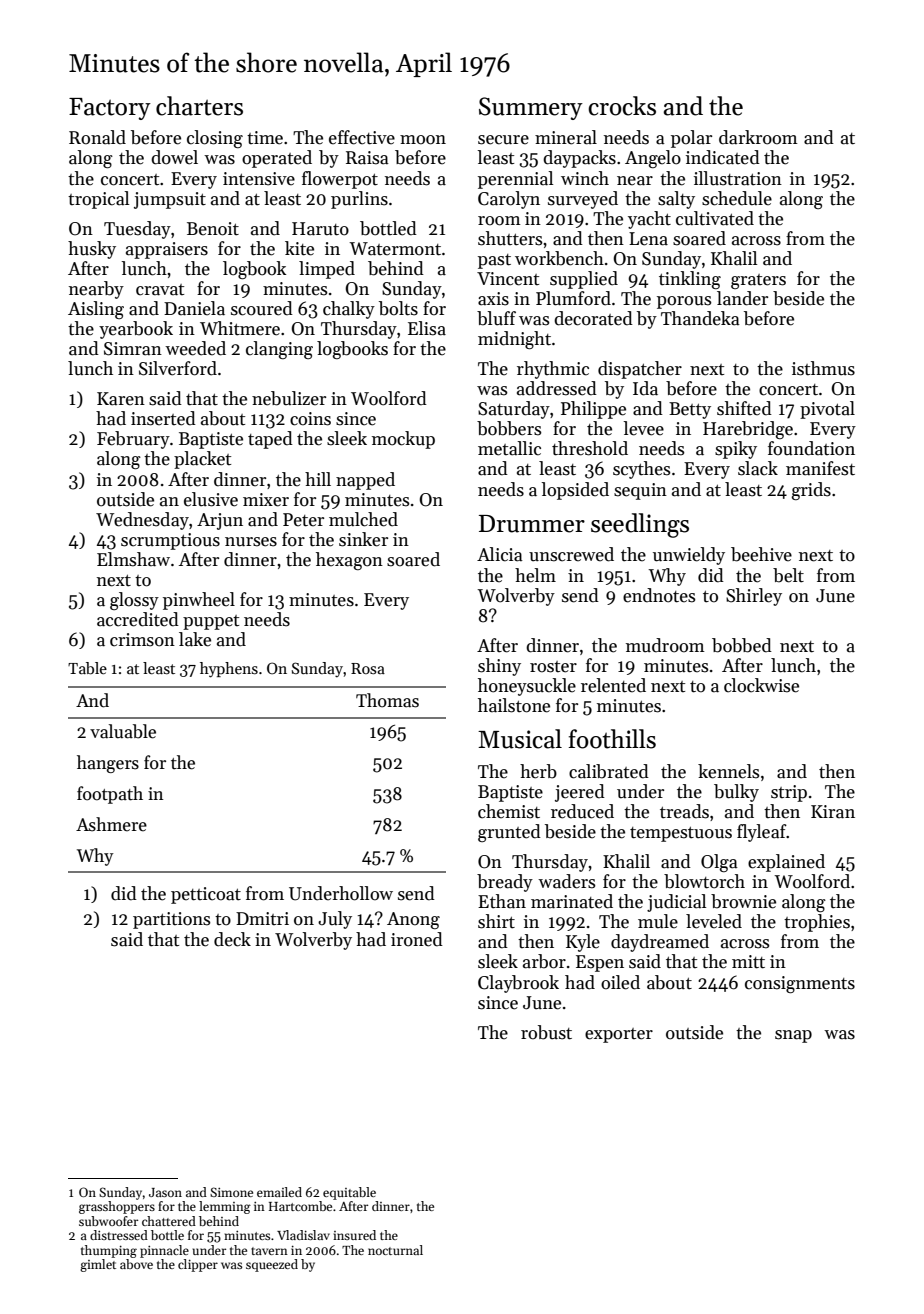  Describe the element at coordinates (395, 249) in the screenshot. I see `Watermont` at that location.
